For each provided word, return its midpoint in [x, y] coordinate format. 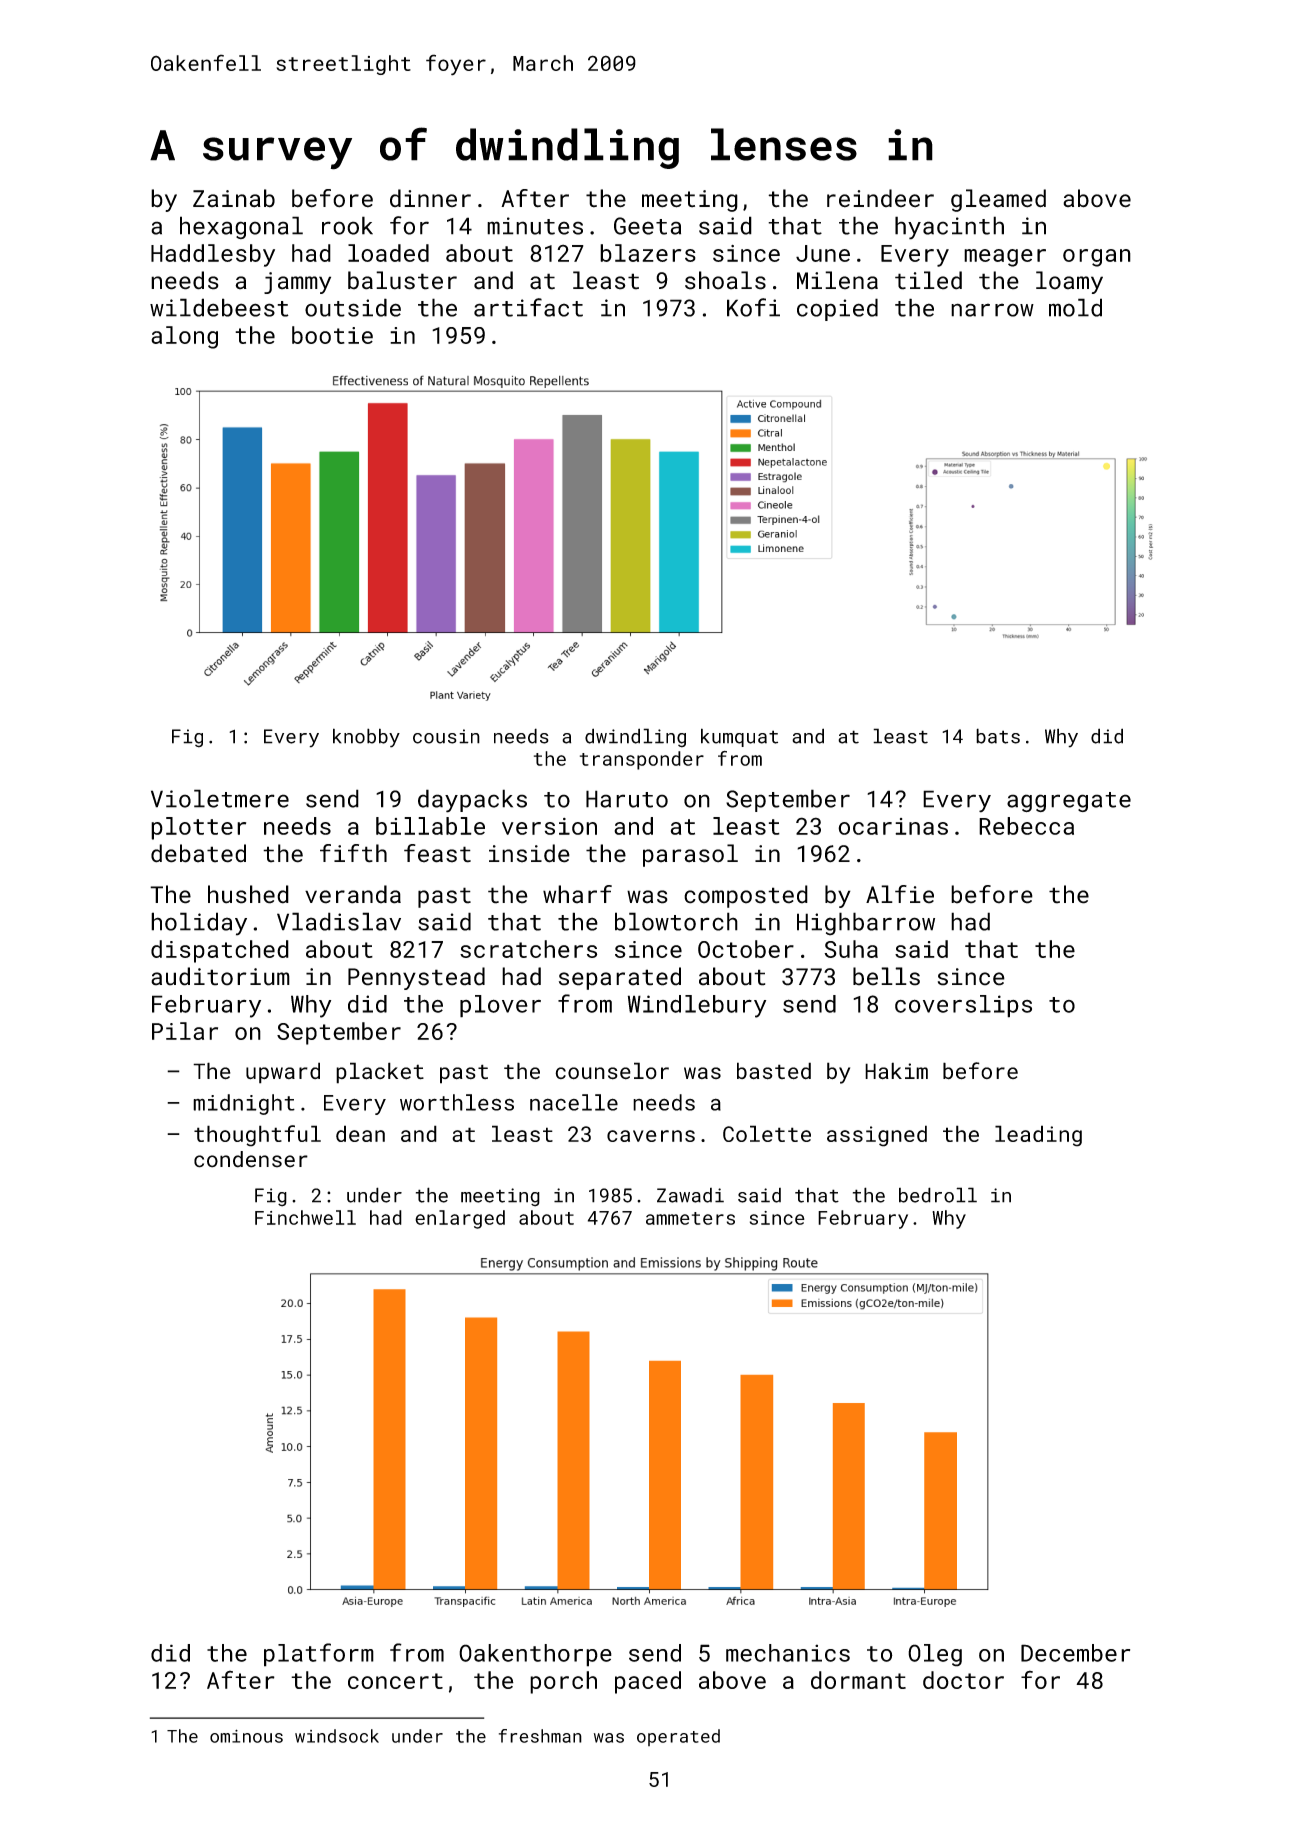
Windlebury [697, 1006]
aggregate [1069, 802]
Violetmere [220, 798]
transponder [642, 760]
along [184, 337]
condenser [251, 1159]
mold [1075, 307]
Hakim [896, 1071]
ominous [246, 1736]
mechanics [788, 1653]
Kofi [753, 307]
